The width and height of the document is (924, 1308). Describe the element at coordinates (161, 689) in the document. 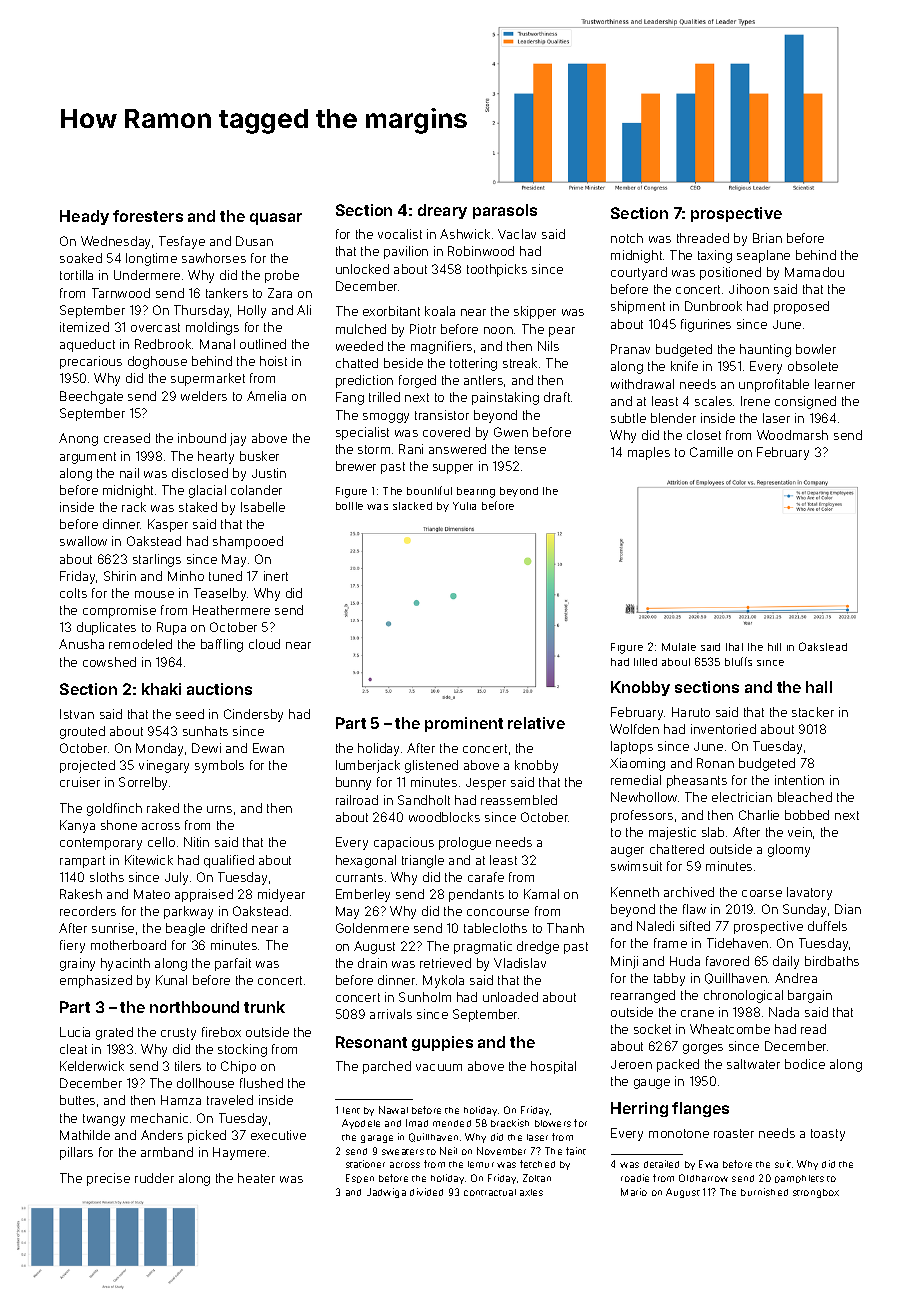

I see `khaki` at that location.
